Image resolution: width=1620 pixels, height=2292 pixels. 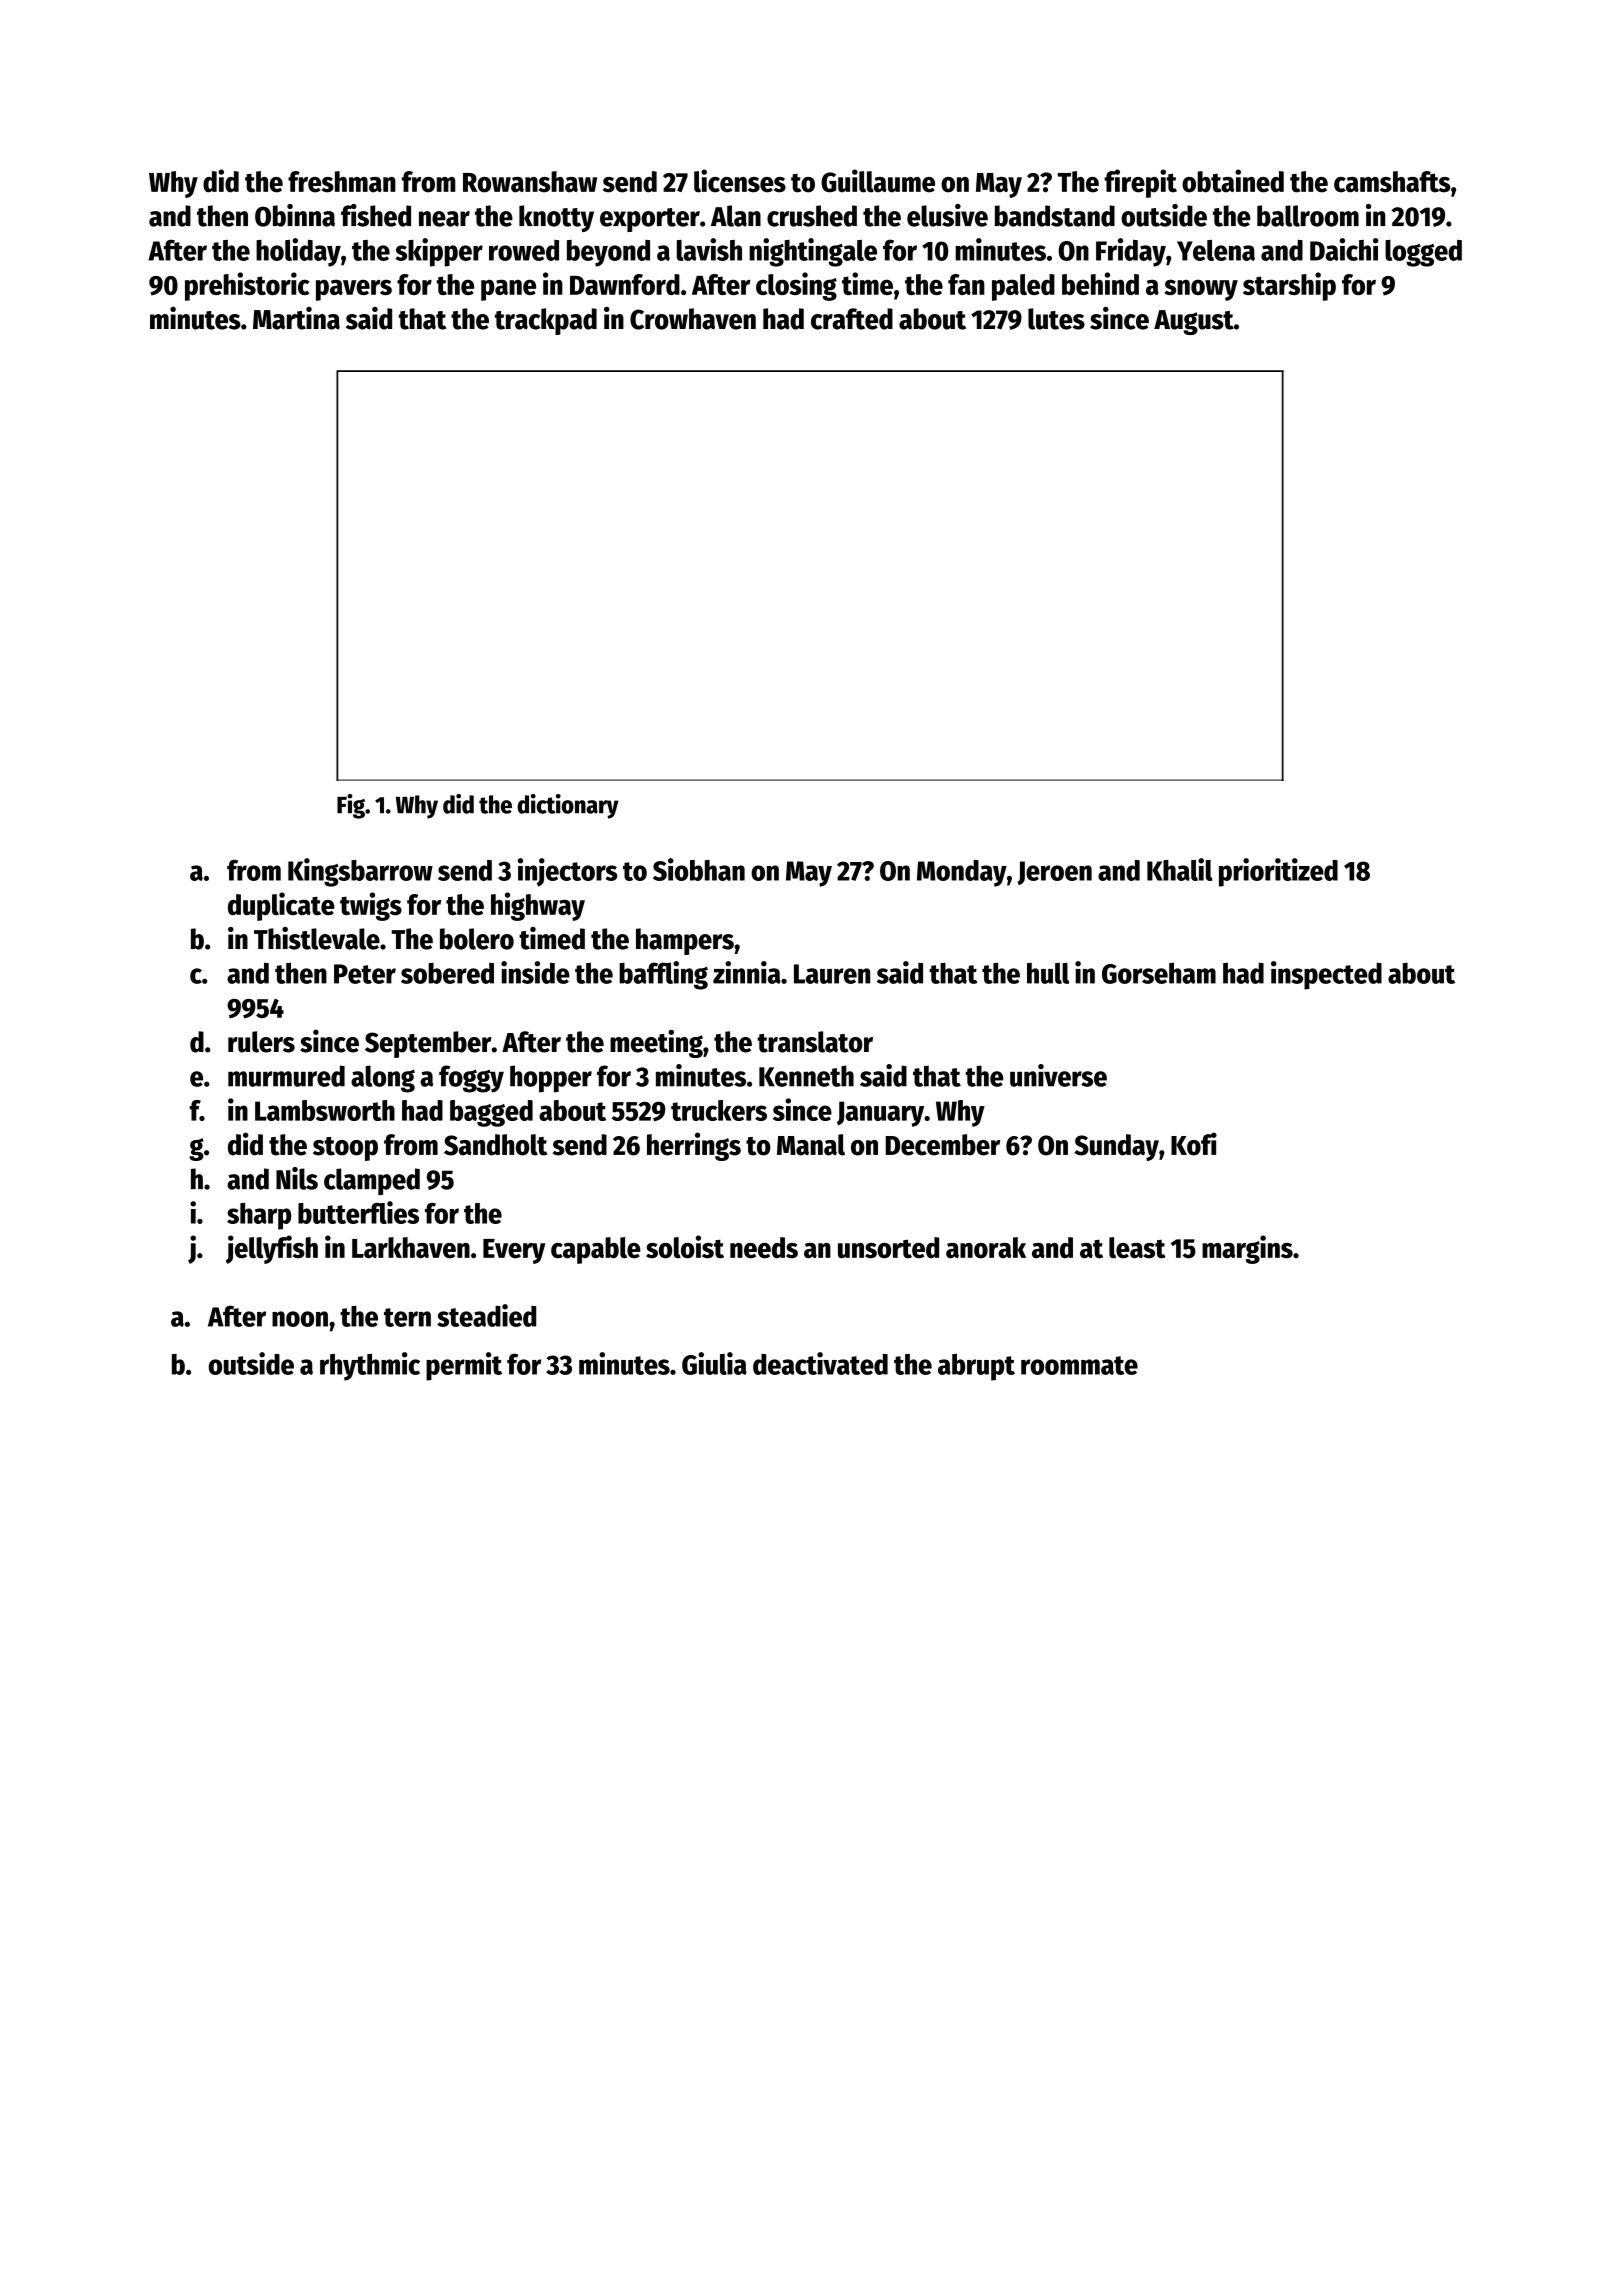 What do you see at coordinates (685, 941) in the screenshot?
I see `hampers` at bounding box center [685, 941].
